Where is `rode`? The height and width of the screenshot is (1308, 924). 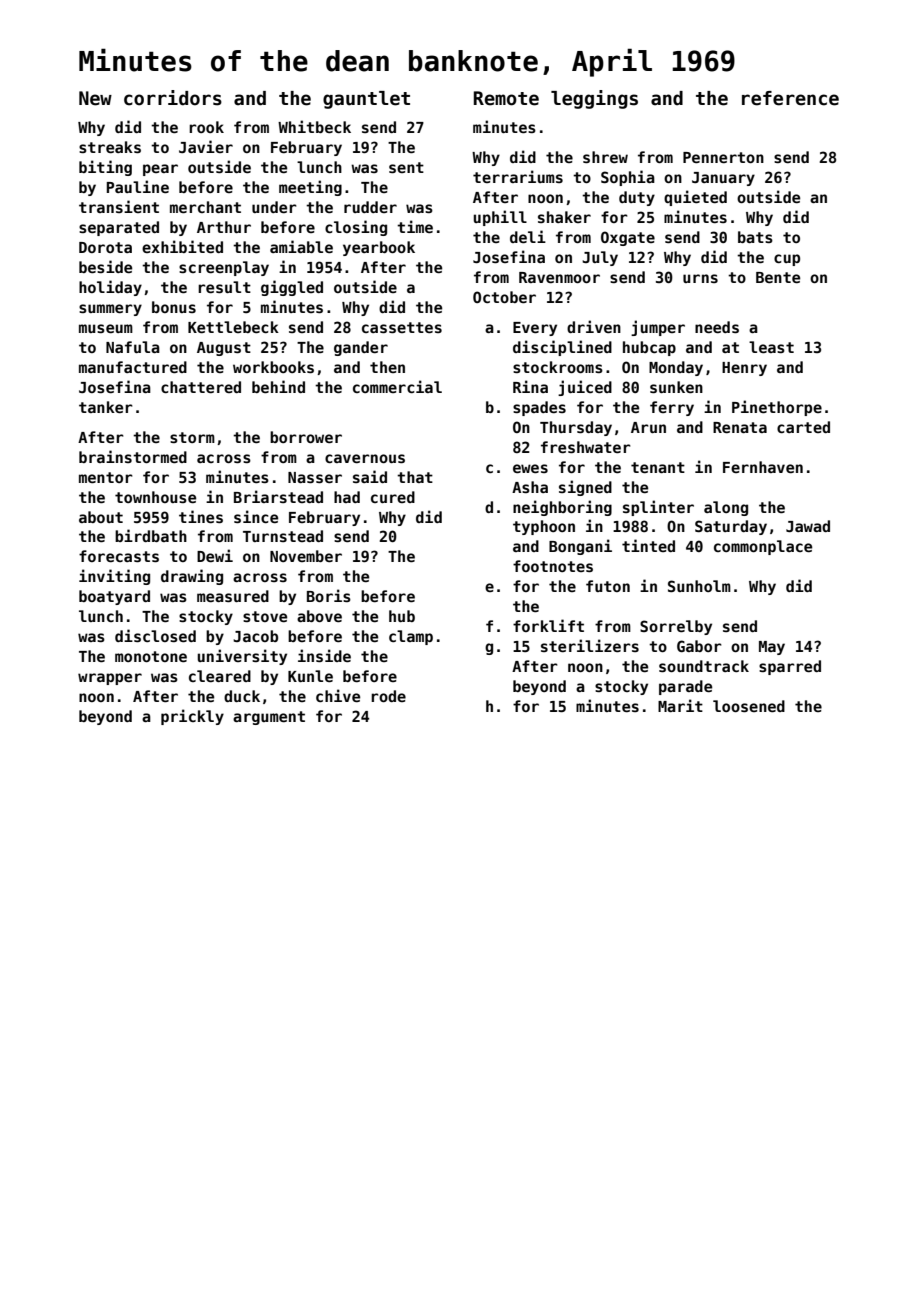
rode is located at coordinates (388, 696).
